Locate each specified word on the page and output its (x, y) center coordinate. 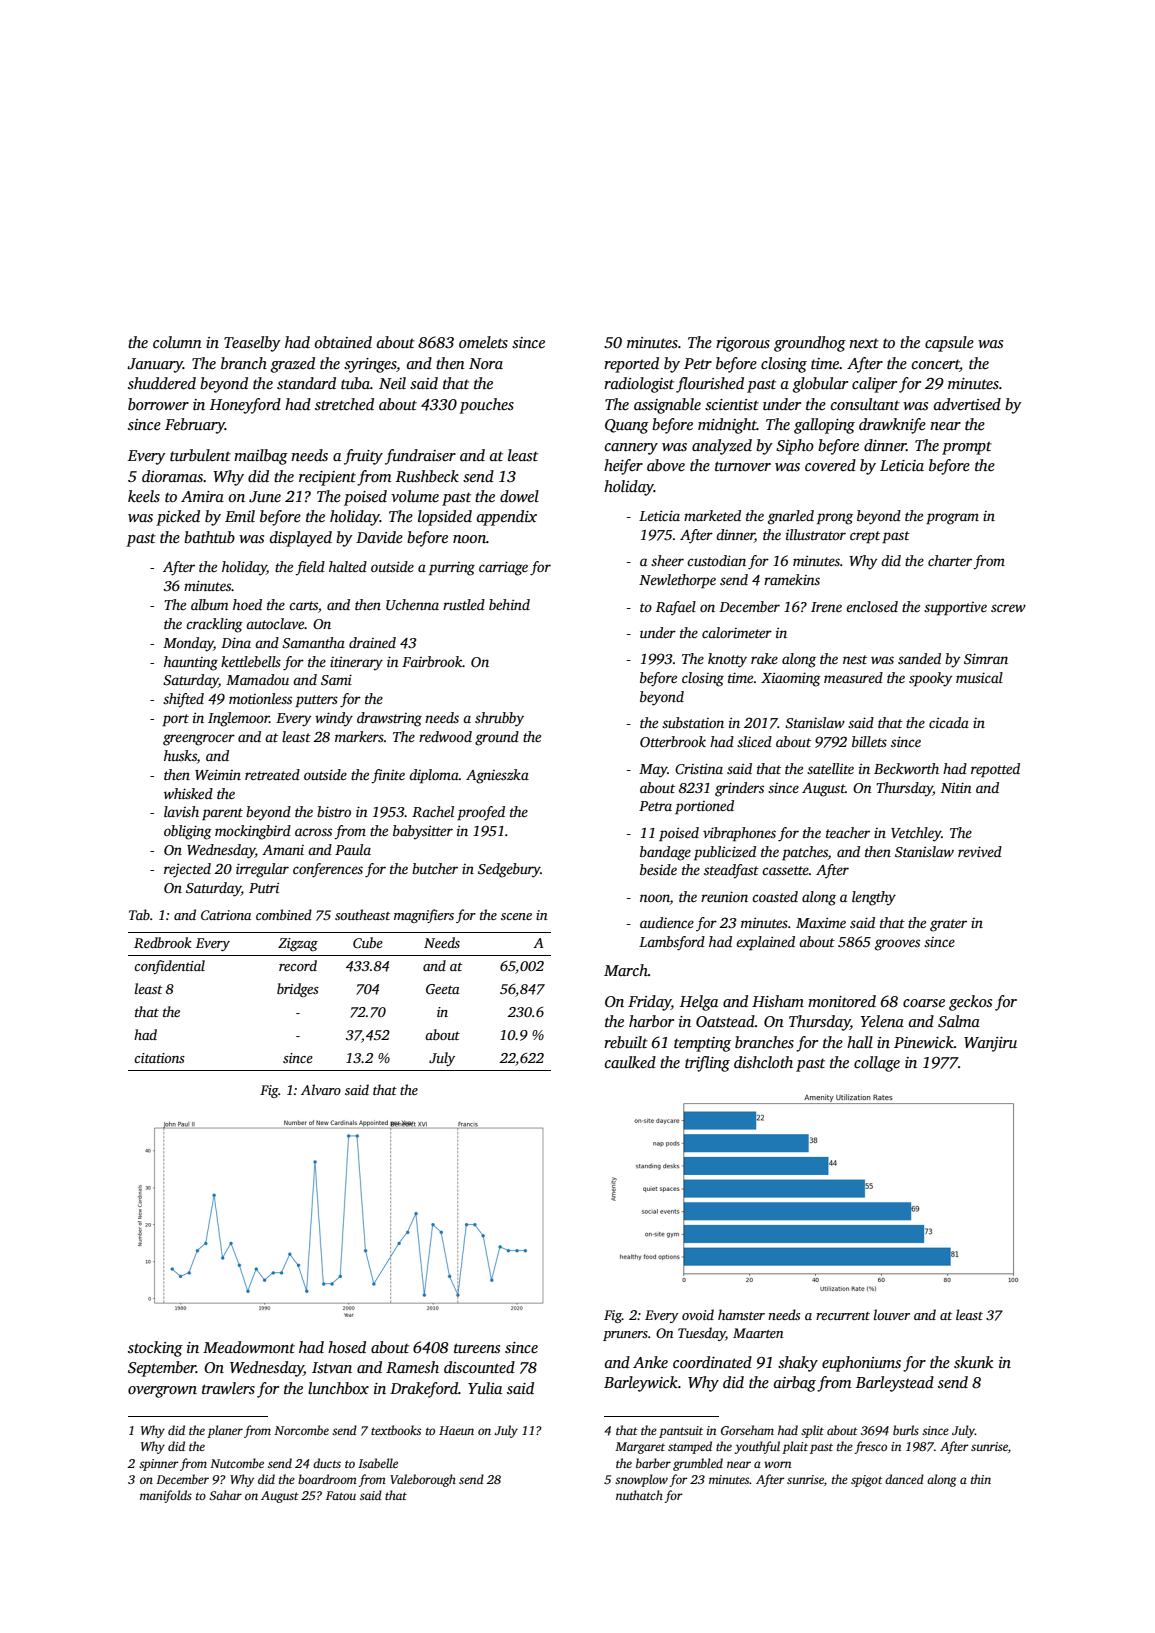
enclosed (872, 606)
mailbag (261, 457)
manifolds (166, 1496)
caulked (630, 1062)
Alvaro (321, 1089)
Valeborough (423, 1480)
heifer (623, 467)
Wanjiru (990, 1044)
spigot (867, 1481)
